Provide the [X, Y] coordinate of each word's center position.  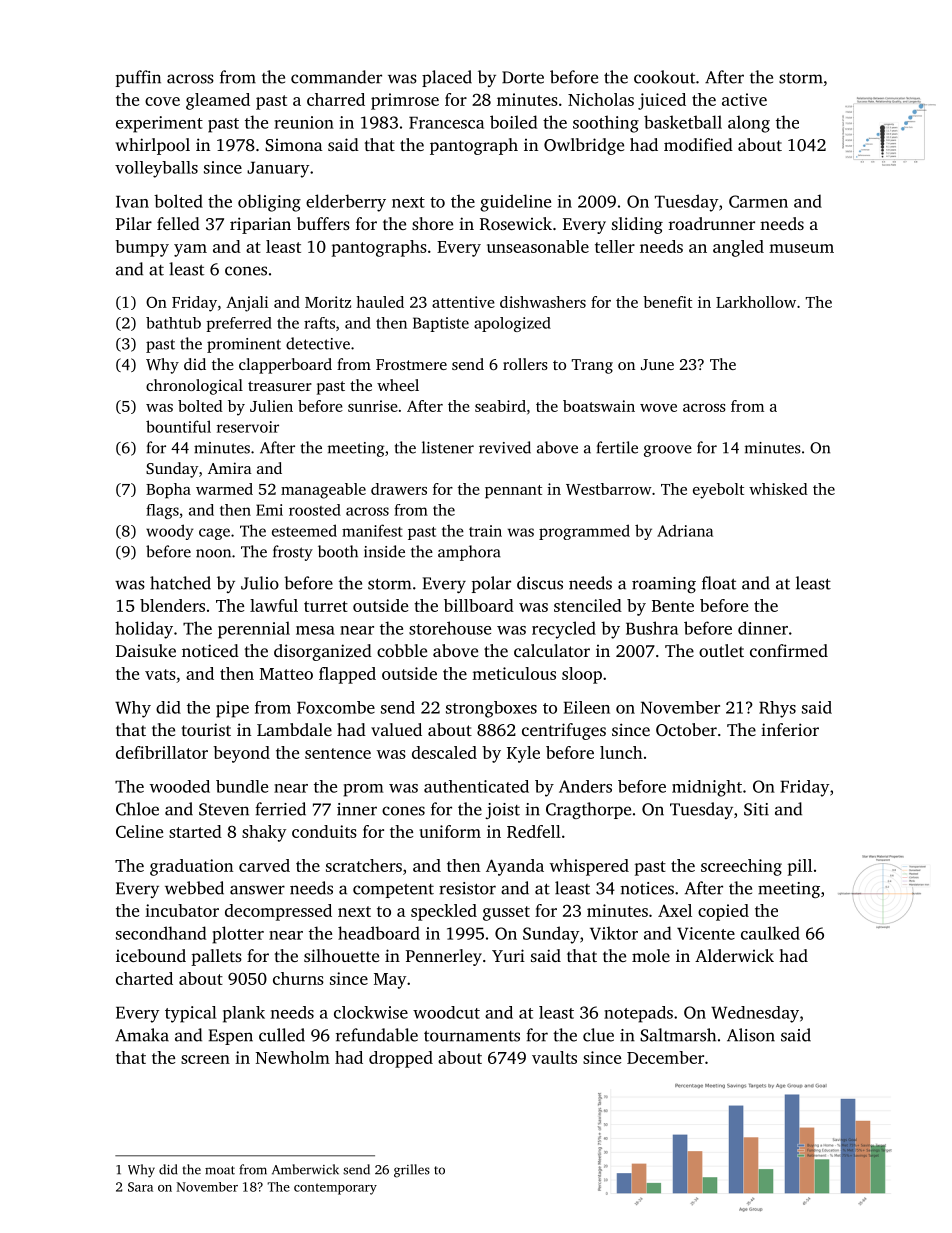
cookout [664, 77]
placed [447, 78]
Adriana [685, 531]
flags [162, 511]
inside [384, 551]
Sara [140, 1187]
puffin [138, 78]
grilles [412, 1171]
